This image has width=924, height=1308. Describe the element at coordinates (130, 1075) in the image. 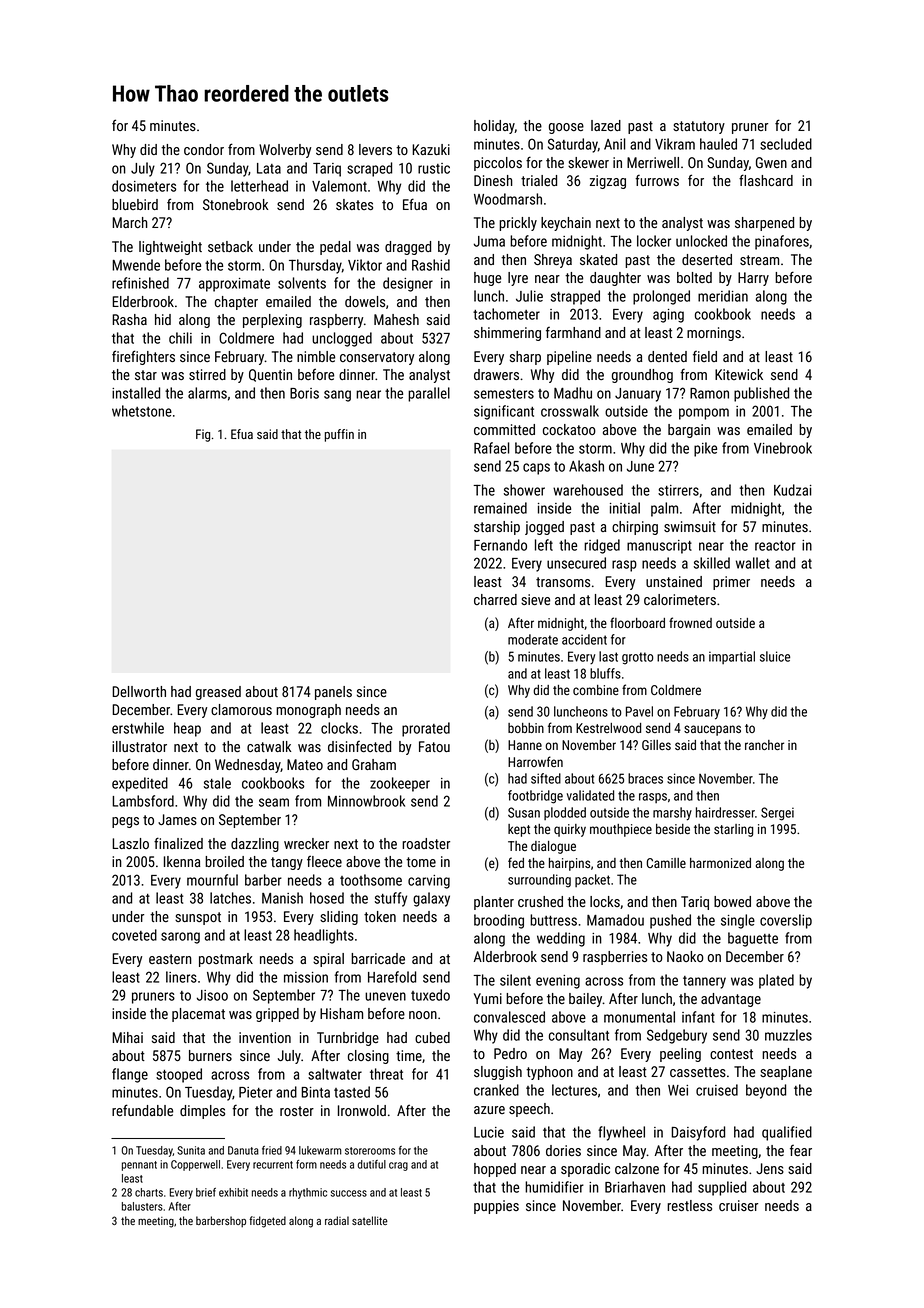

I see `flange` at that location.
